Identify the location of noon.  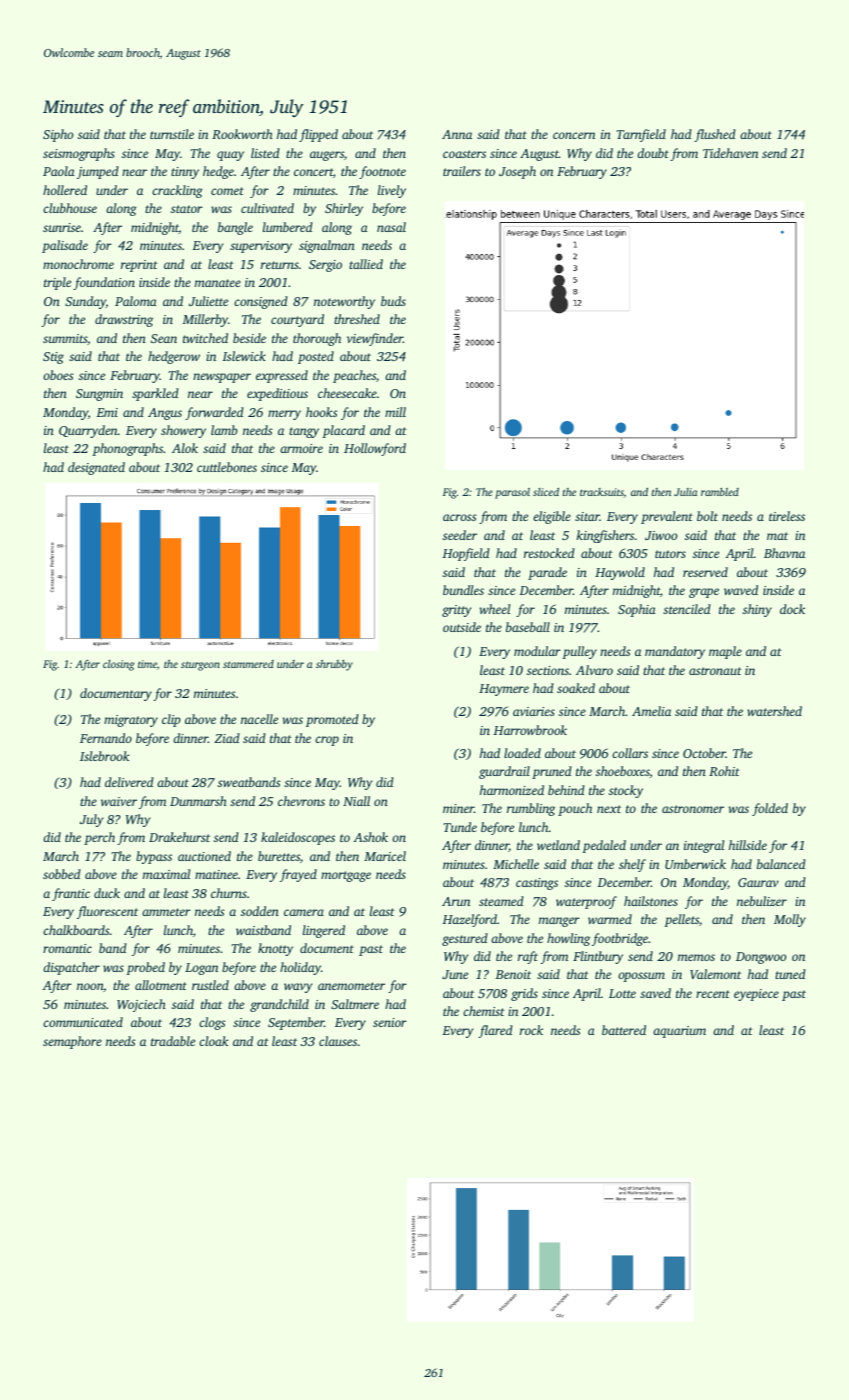
(90, 986).
